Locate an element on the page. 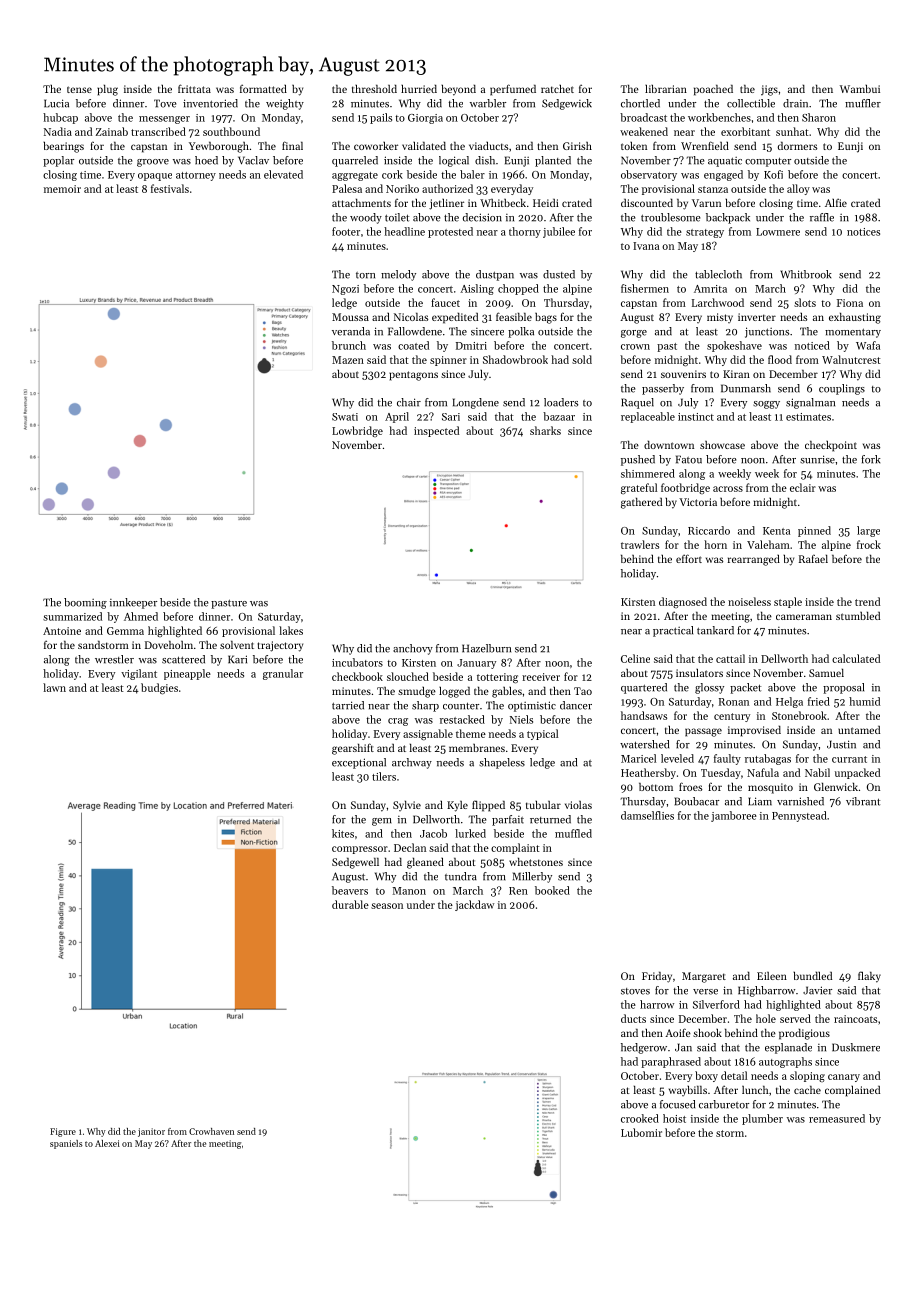 Image resolution: width=924 pixels, height=1308 pixels. memoir is located at coordinates (62, 189).
